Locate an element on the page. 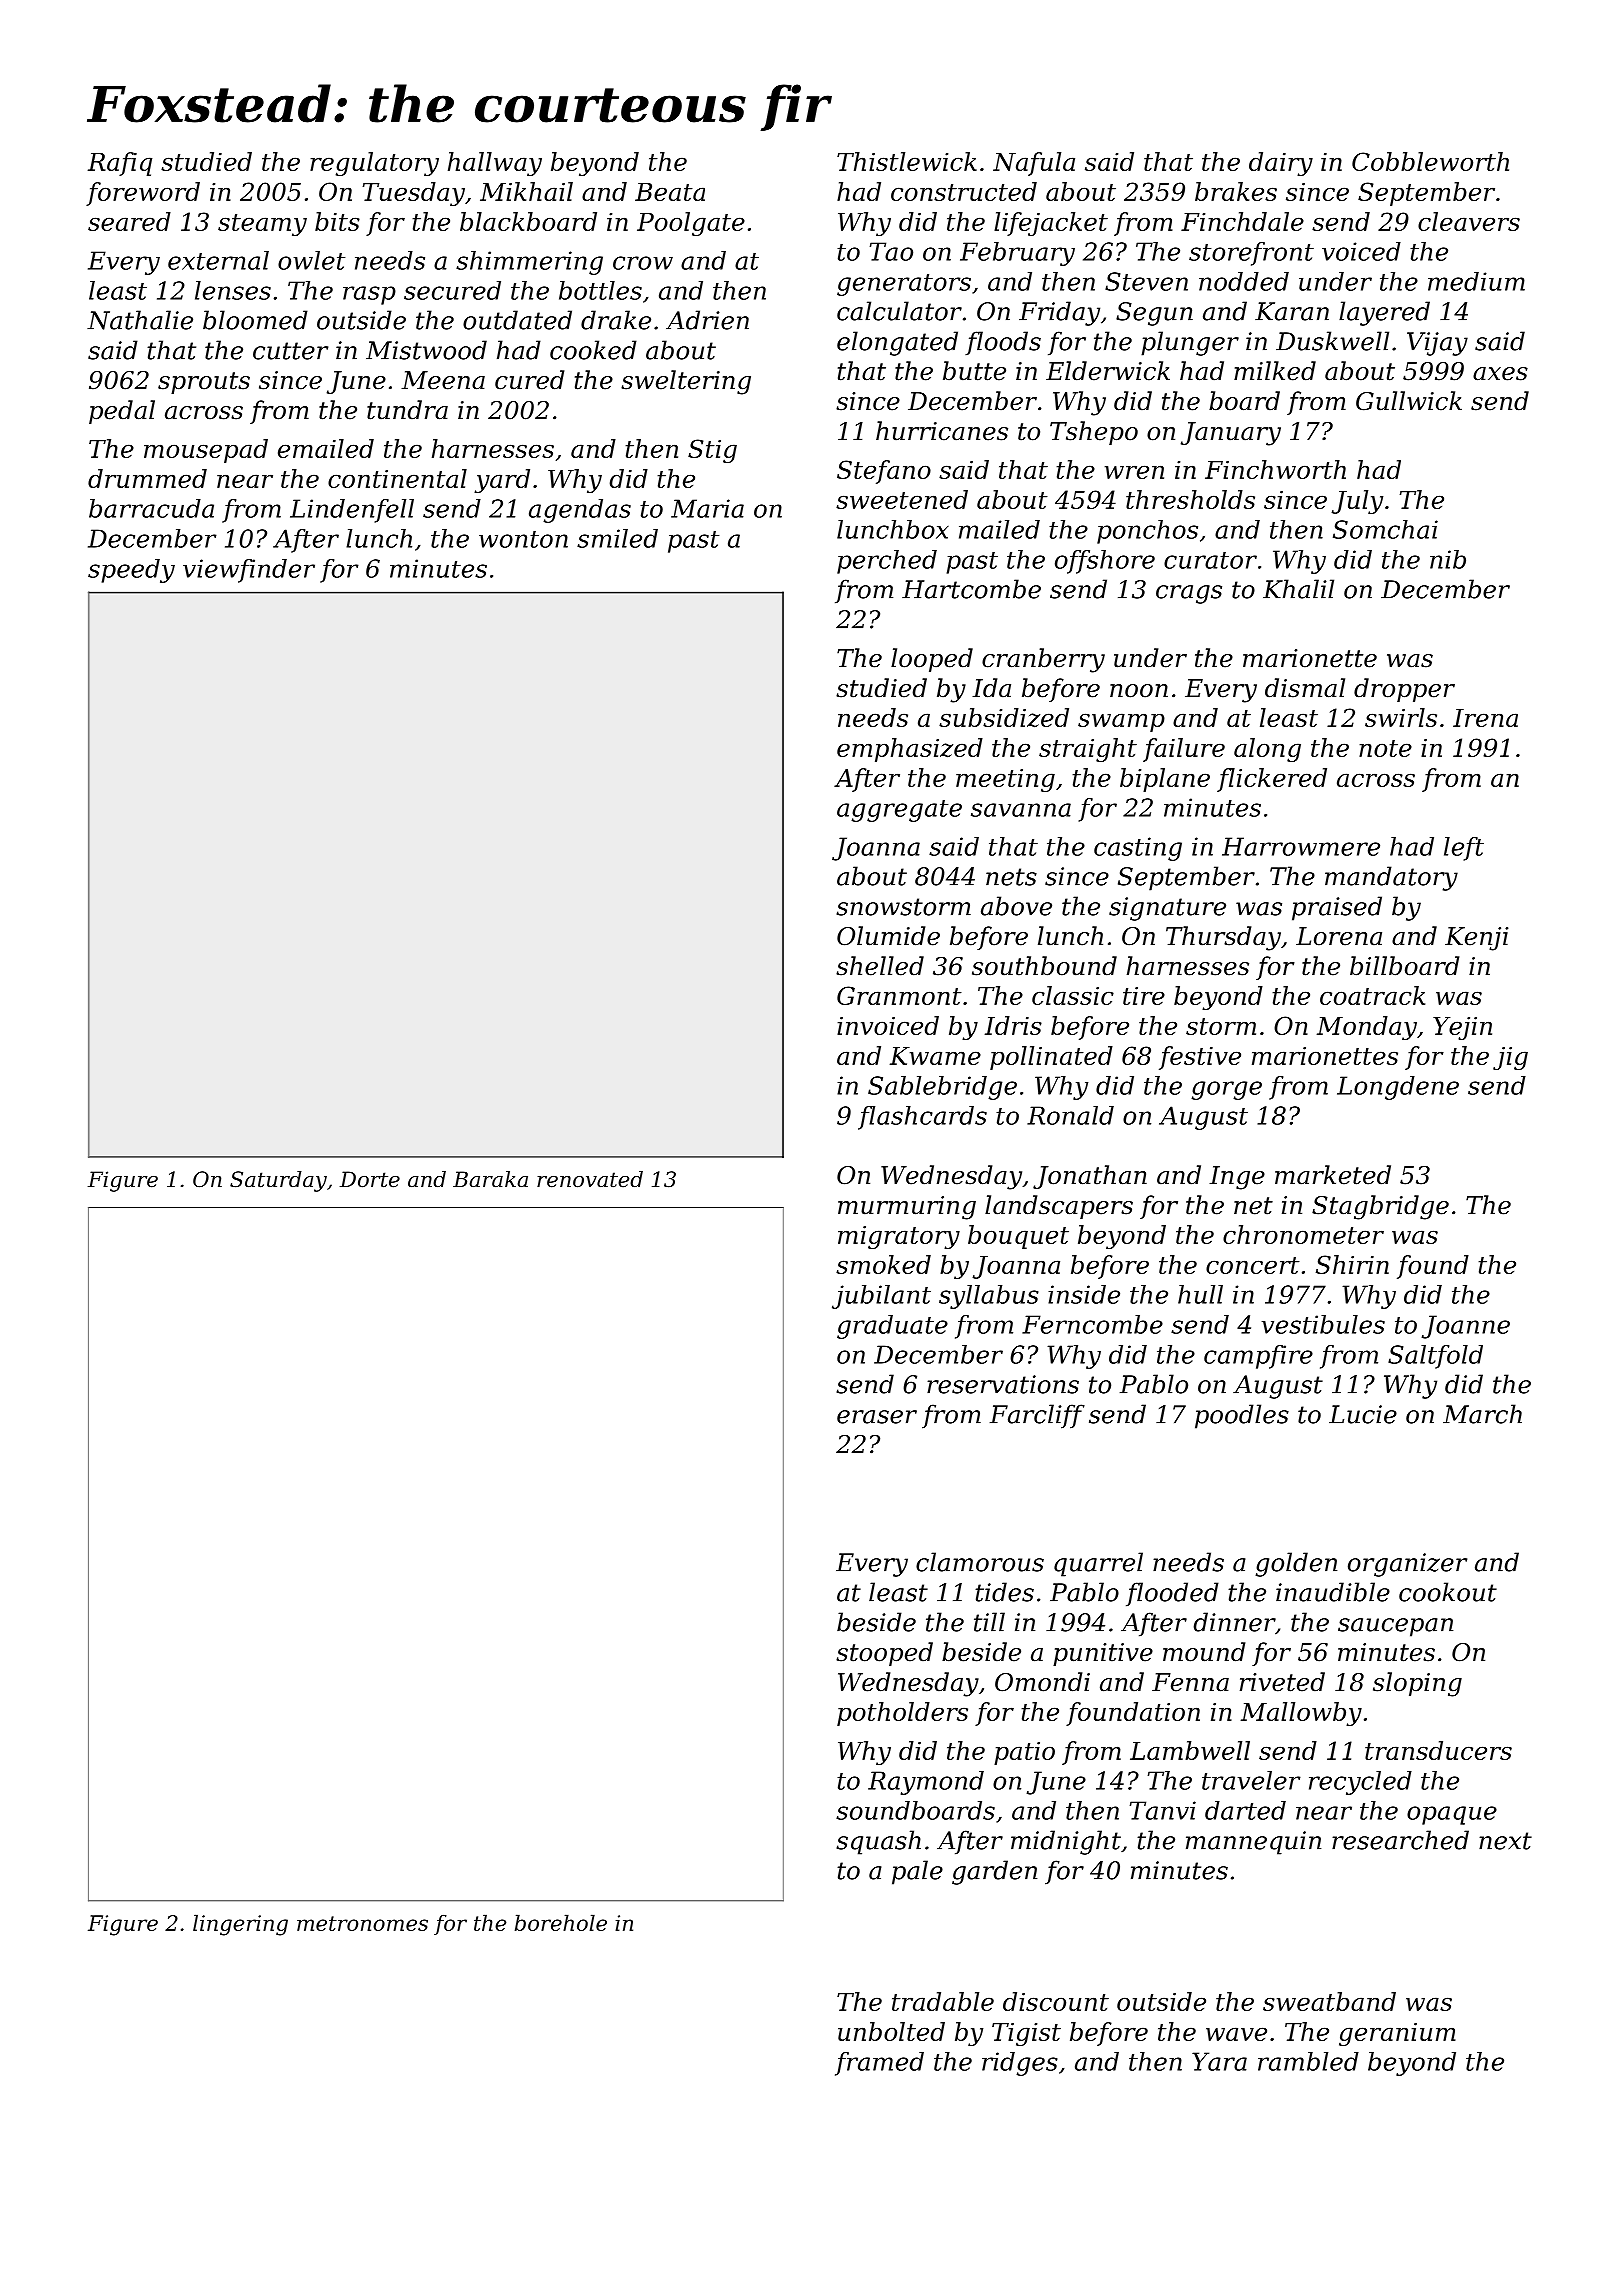 This image has height=2292, width=1620. left is located at coordinates (1464, 849).
